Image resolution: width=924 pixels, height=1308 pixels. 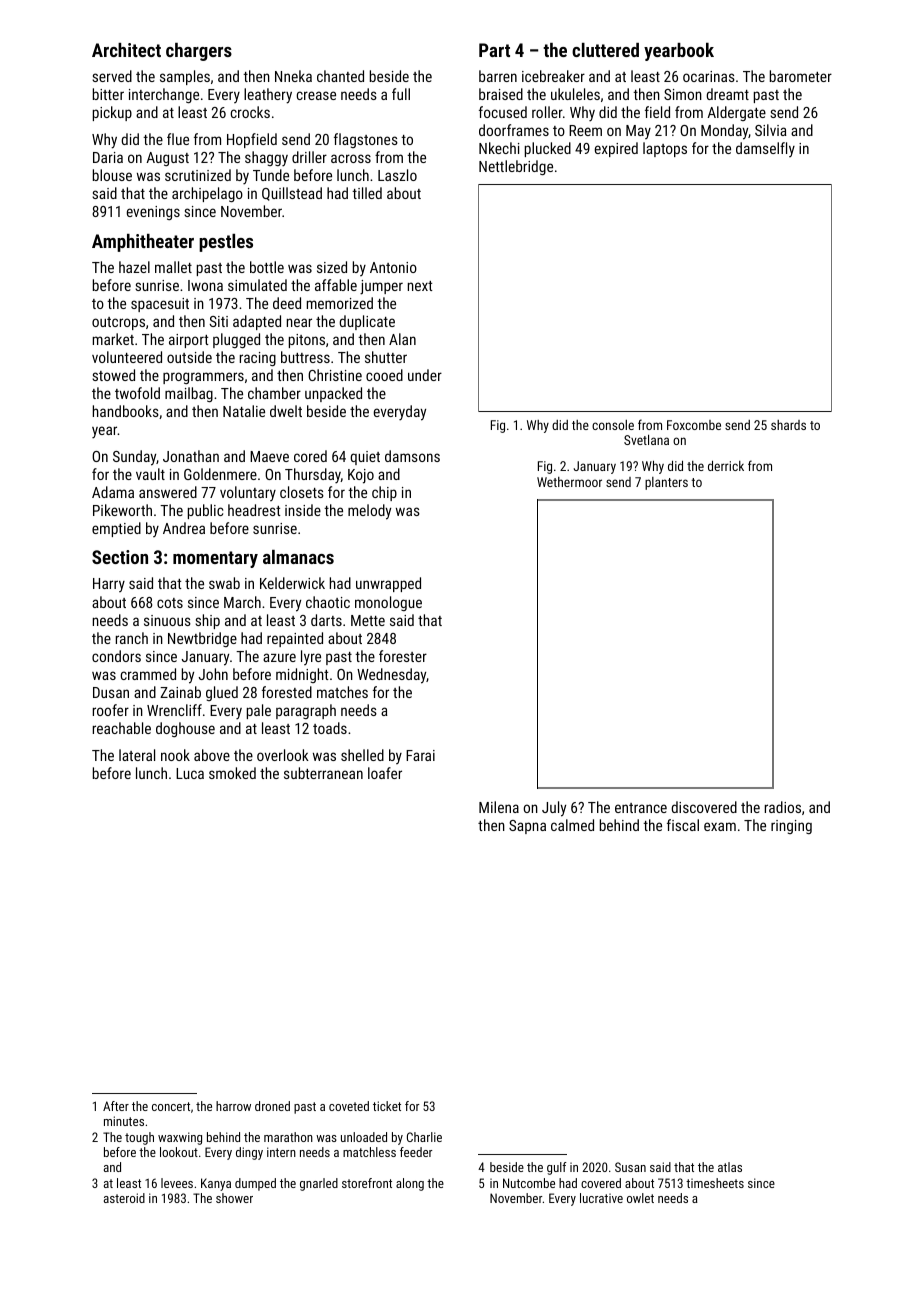 What do you see at coordinates (124, 1198) in the screenshot?
I see `asteroid` at bounding box center [124, 1198].
